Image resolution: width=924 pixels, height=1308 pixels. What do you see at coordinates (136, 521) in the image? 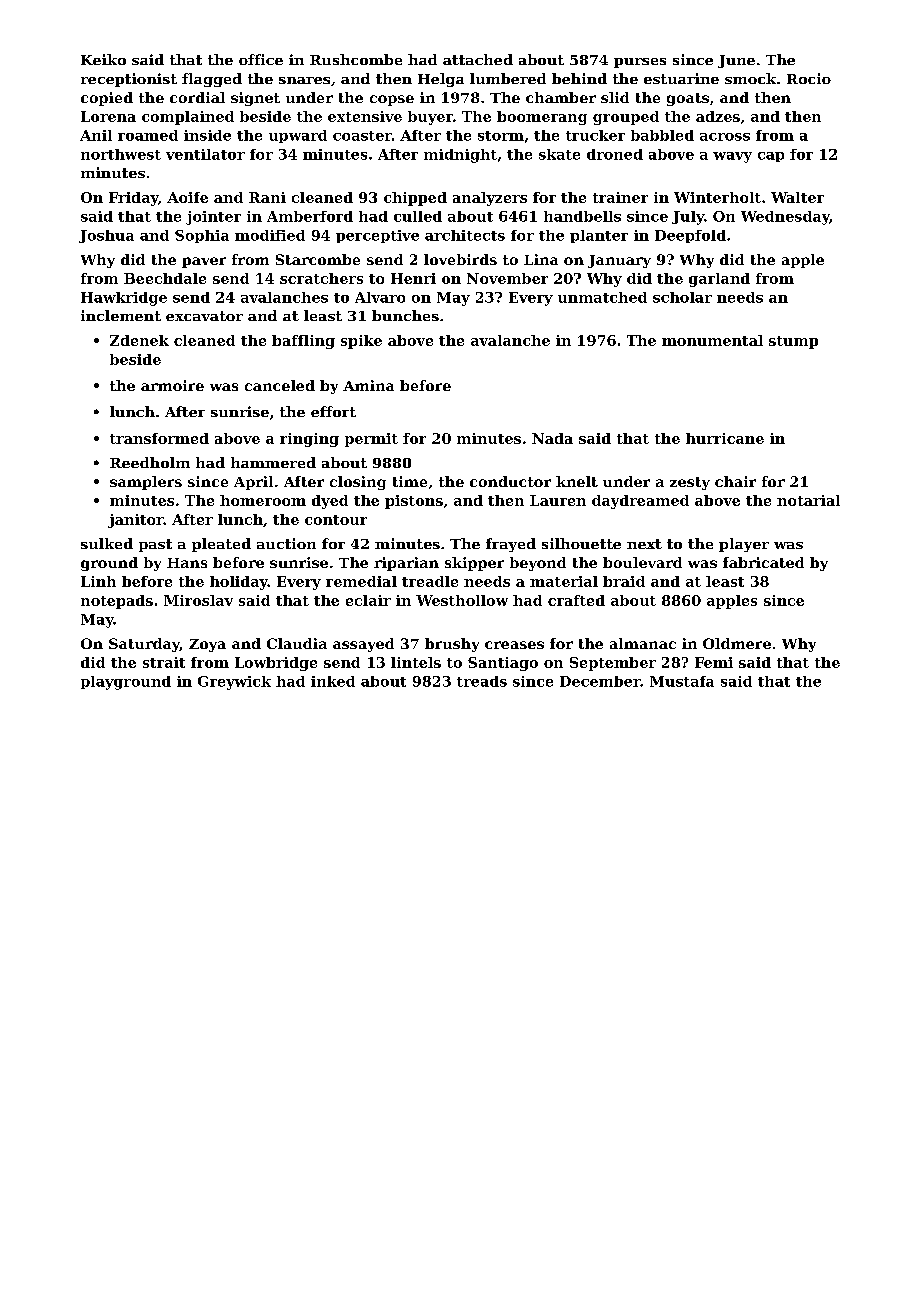
I see `janitor` at bounding box center [136, 521].
